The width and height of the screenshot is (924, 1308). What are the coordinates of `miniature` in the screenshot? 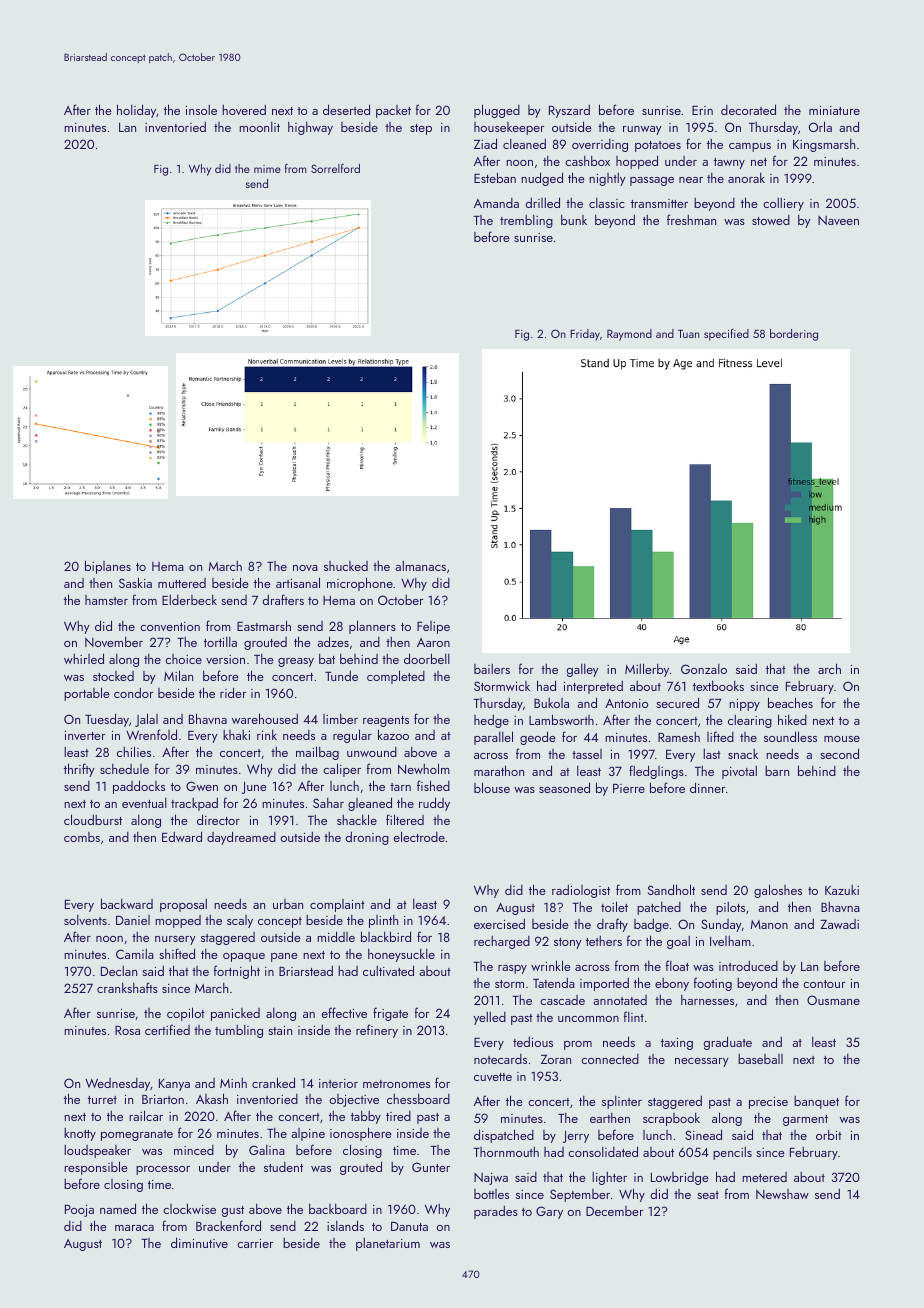 It's located at (834, 110).
